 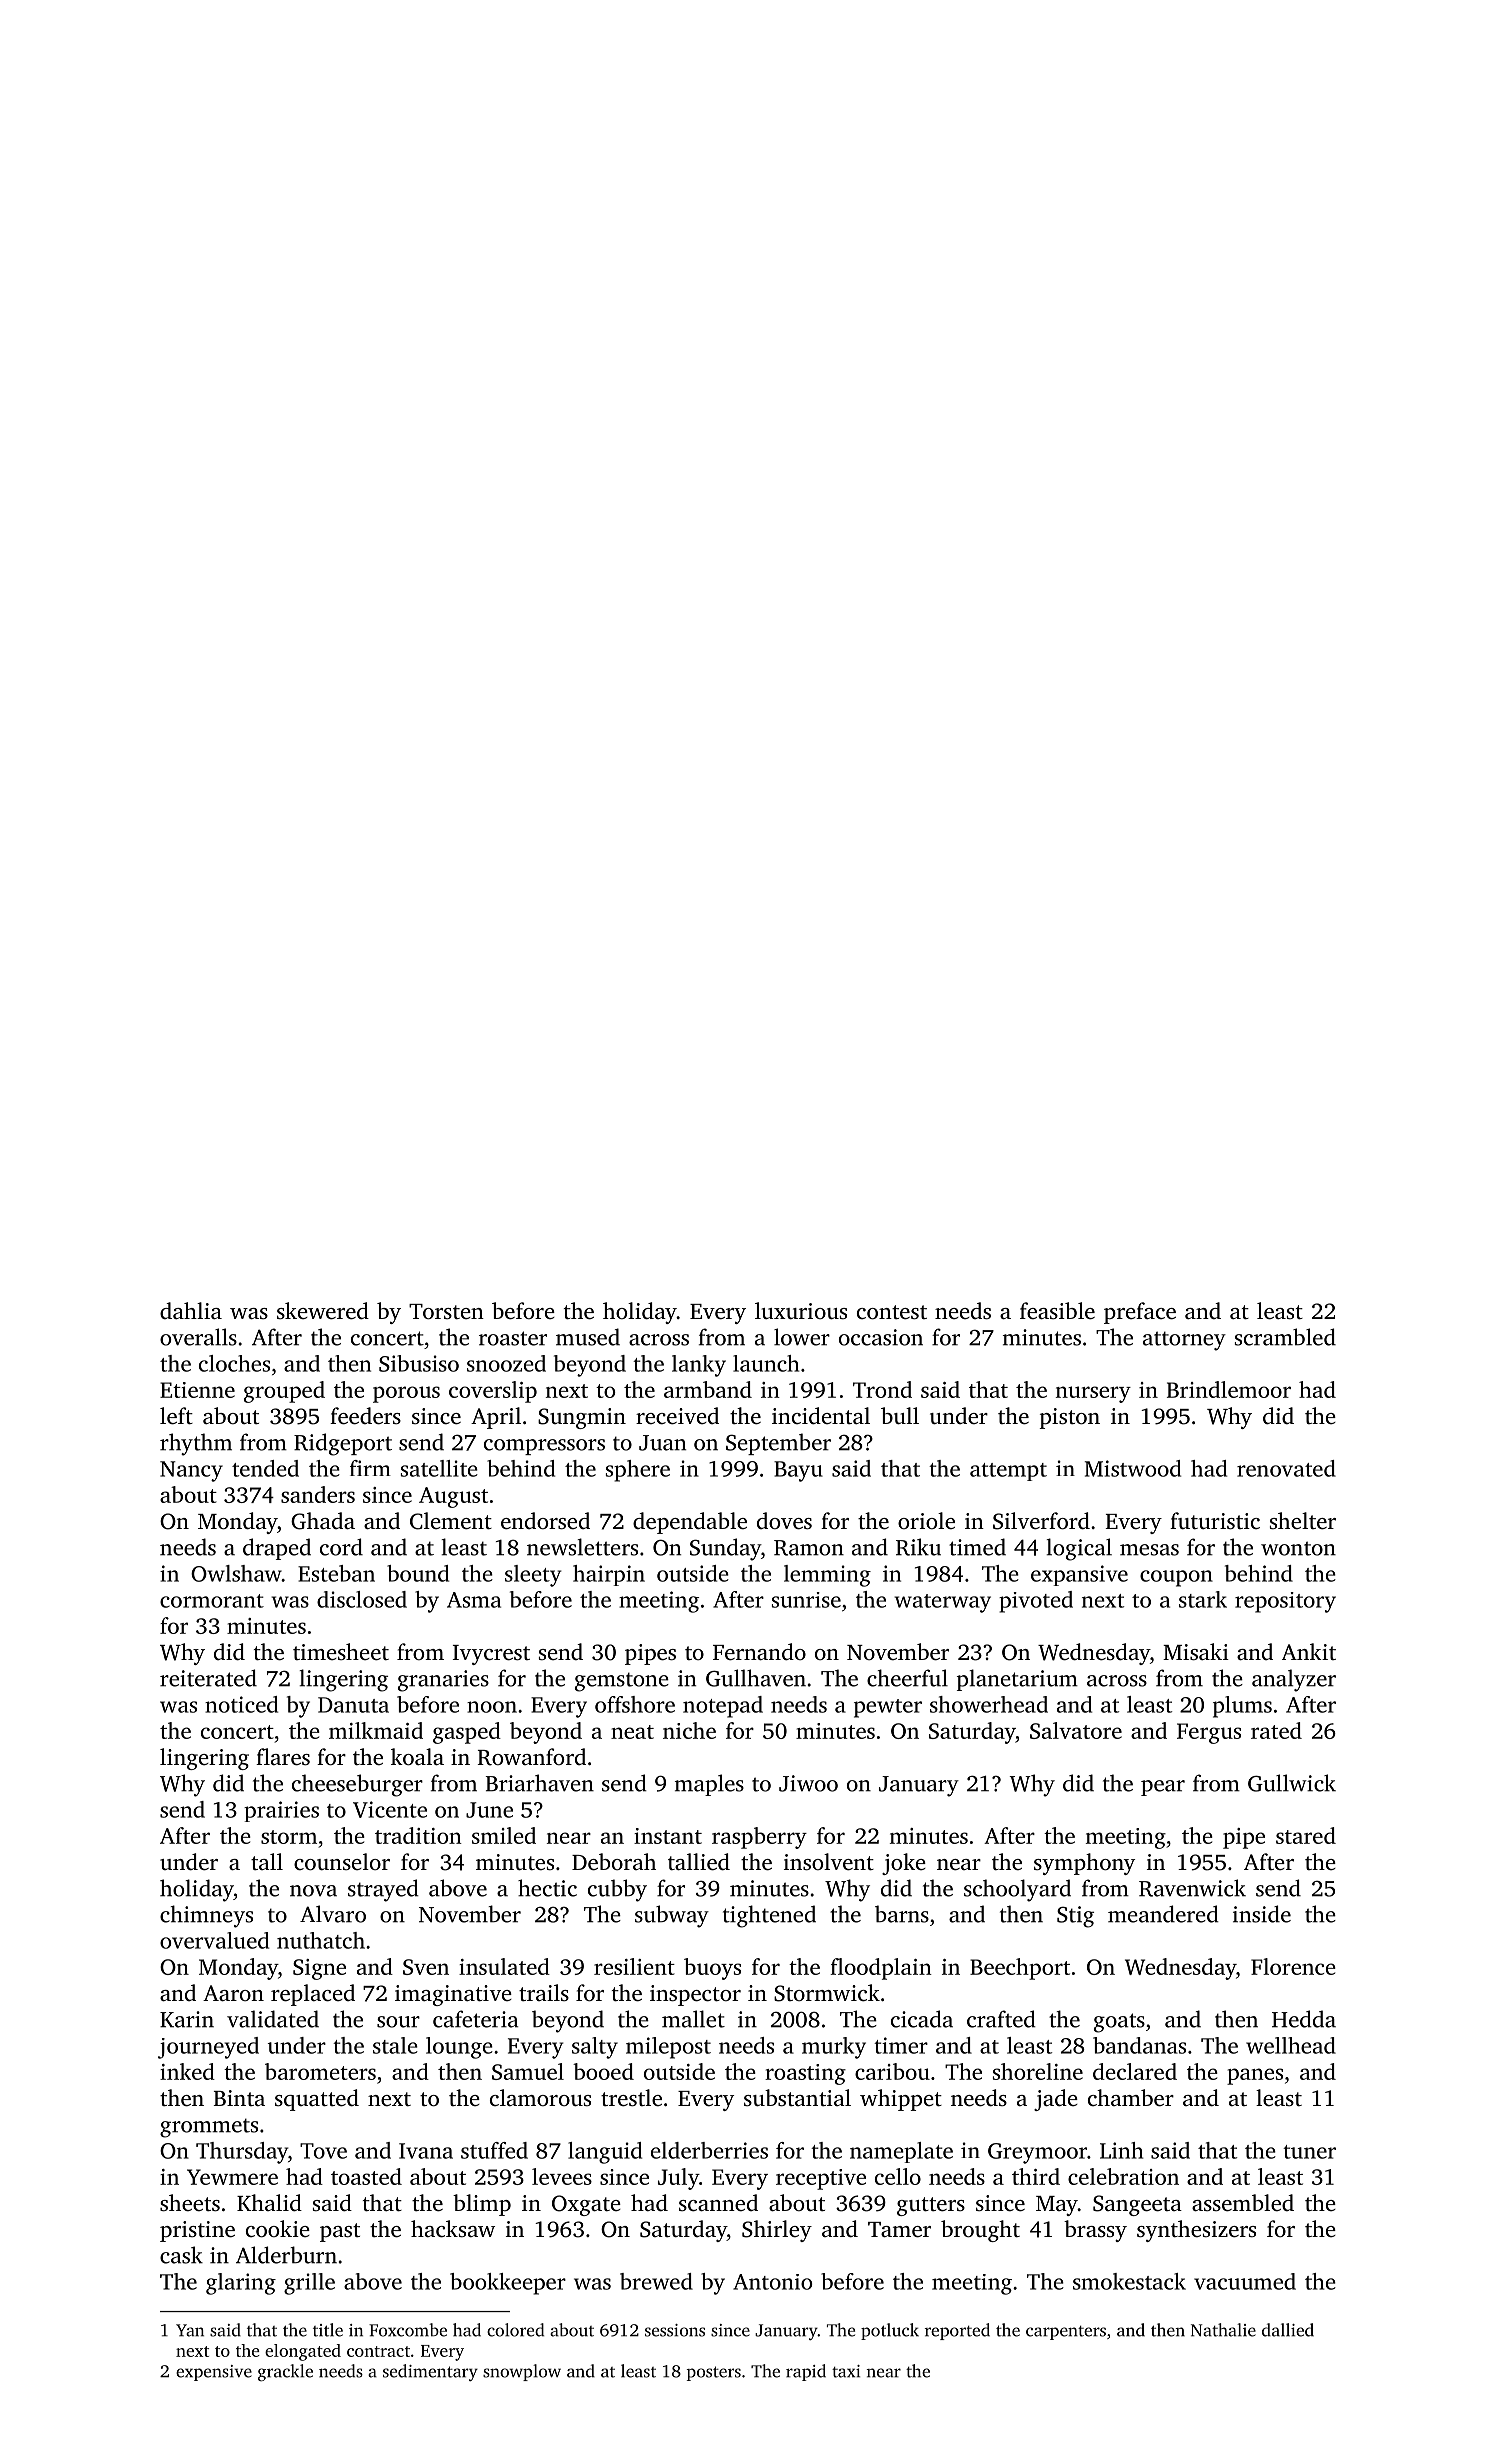 What do you see at coordinates (846, 2371) in the document?
I see `taxi` at bounding box center [846, 2371].
